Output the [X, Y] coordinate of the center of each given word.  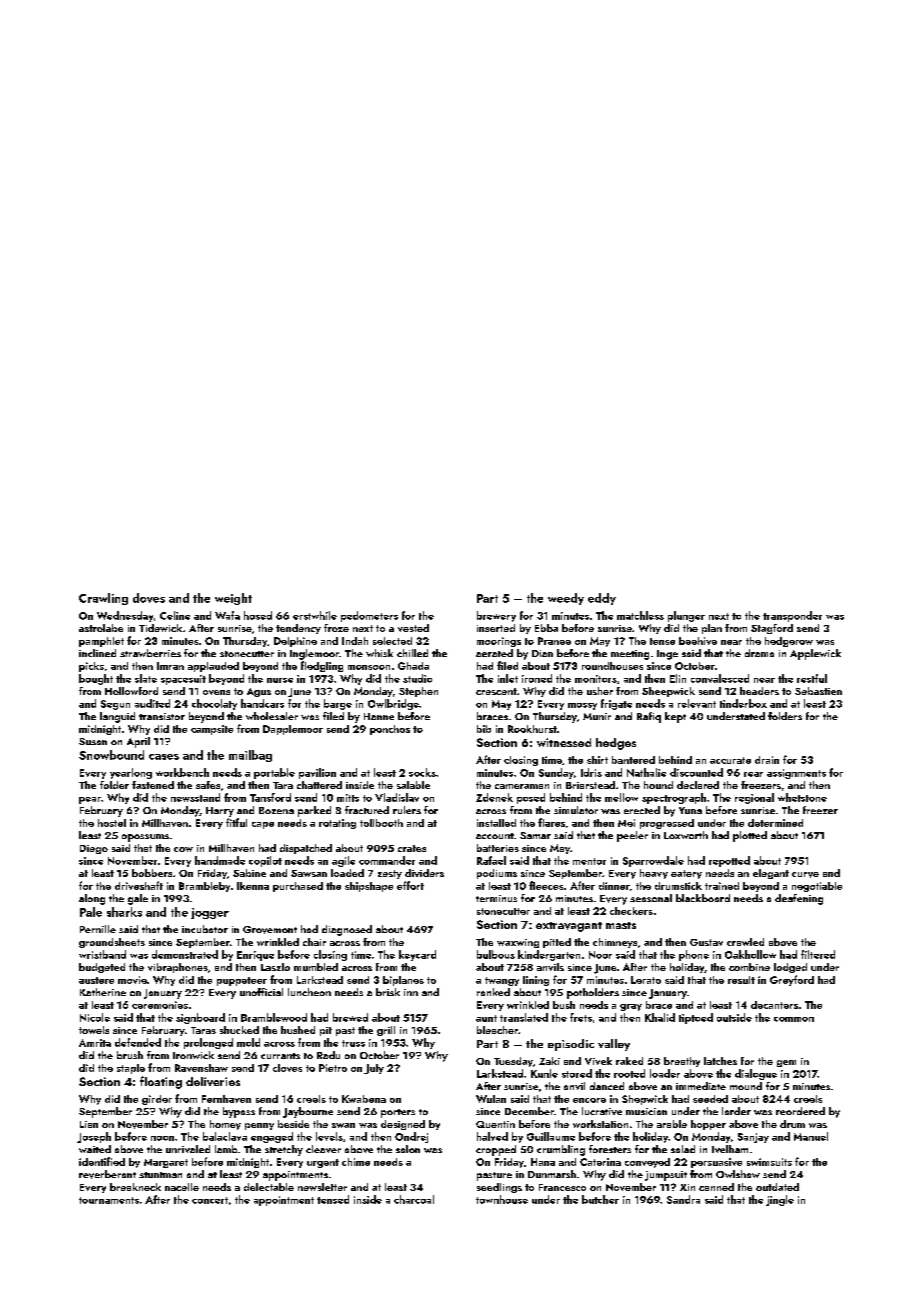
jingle [780, 1200]
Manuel [811, 1136]
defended [138, 1042]
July [374, 1069]
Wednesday [125, 616]
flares [551, 822]
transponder [792, 616]
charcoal [414, 1199]
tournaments [109, 1200]
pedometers [369, 616]
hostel [112, 823]
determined [775, 823]
